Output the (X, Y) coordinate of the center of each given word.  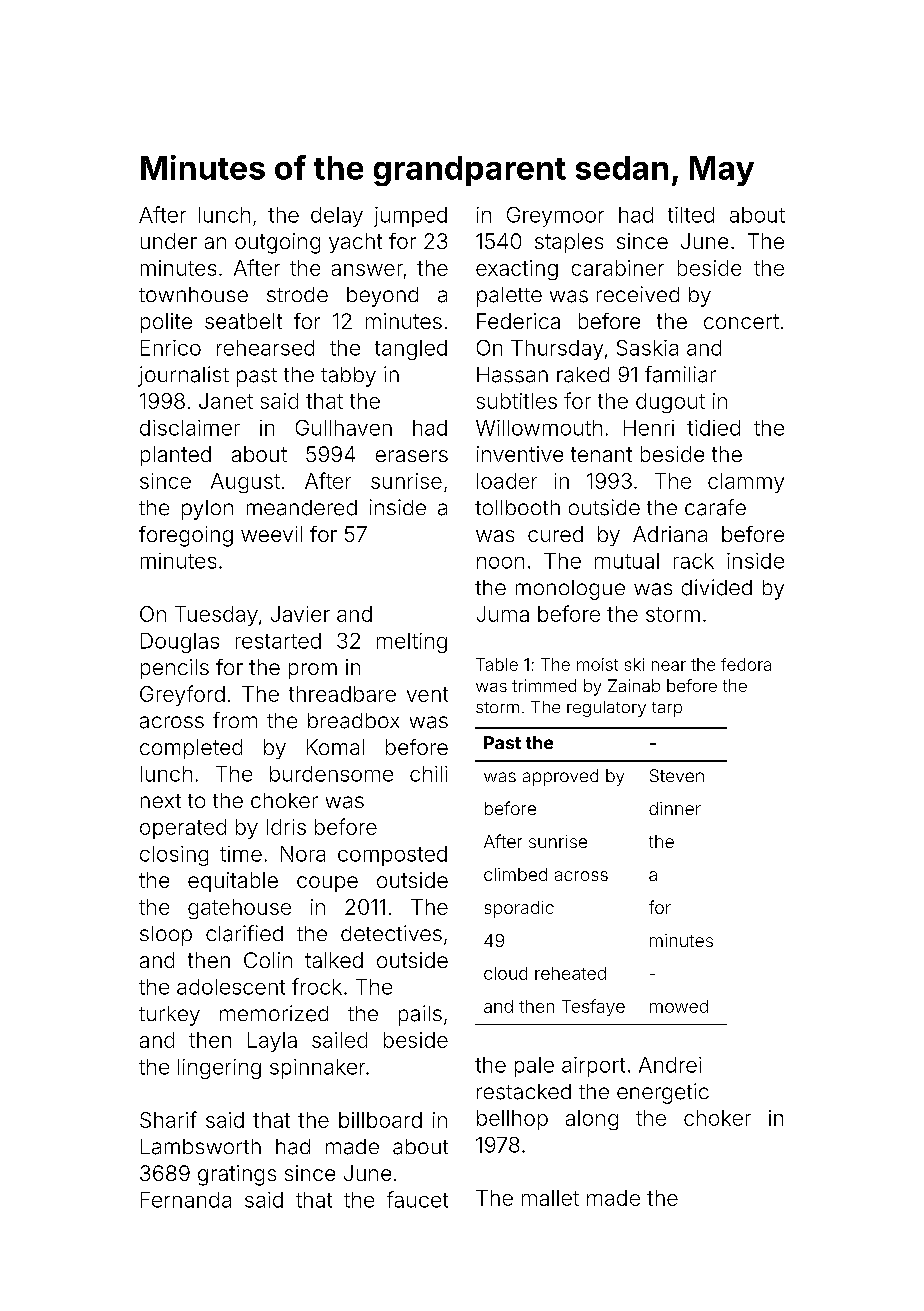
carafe (715, 507)
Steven (677, 775)
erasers (412, 456)
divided (717, 587)
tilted (691, 215)
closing (174, 856)
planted (176, 456)
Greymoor (555, 217)
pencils (175, 669)
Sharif (168, 1119)
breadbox (353, 721)
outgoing (277, 243)
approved (560, 777)
